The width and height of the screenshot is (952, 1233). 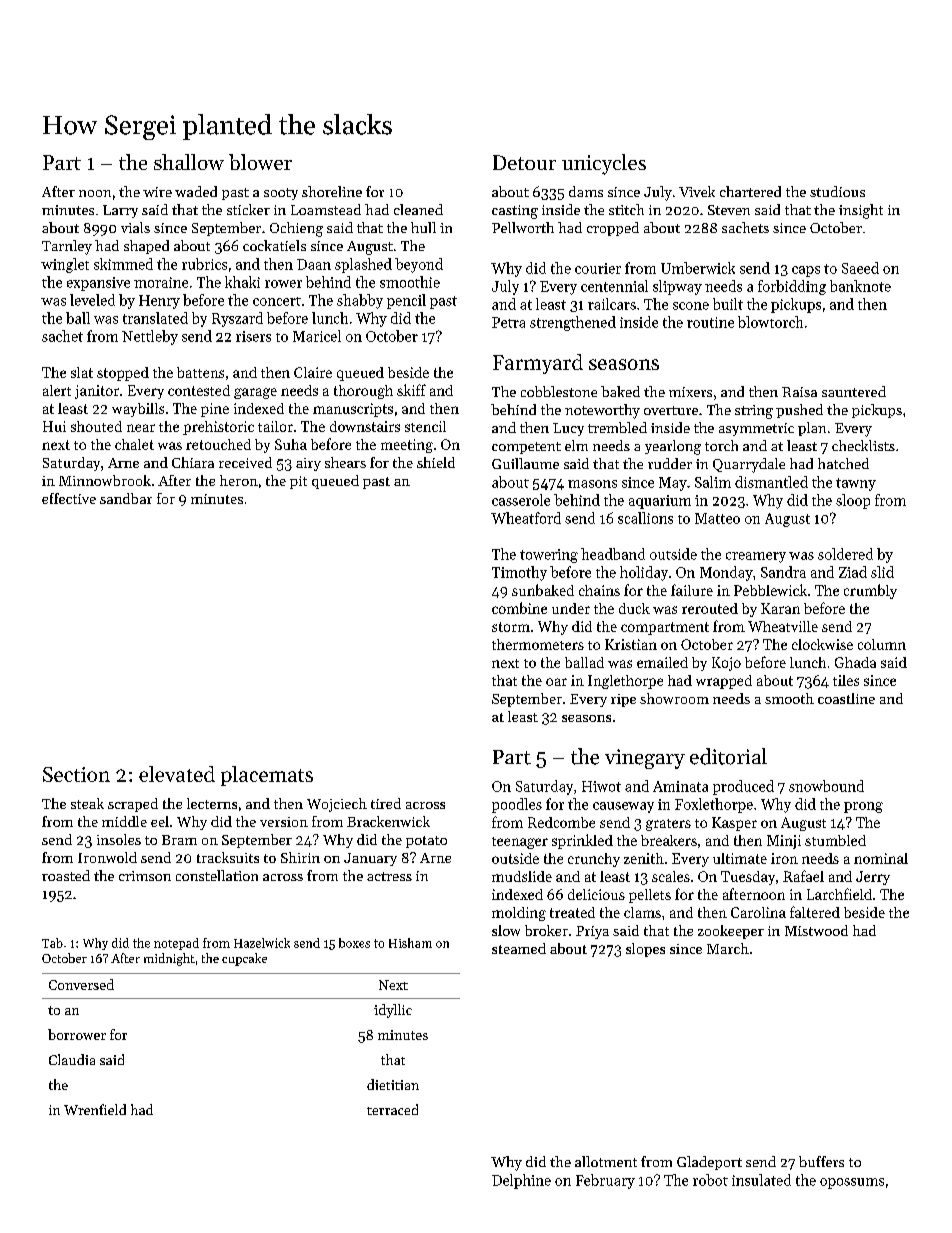 I want to click on splashed, so click(x=363, y=265).
